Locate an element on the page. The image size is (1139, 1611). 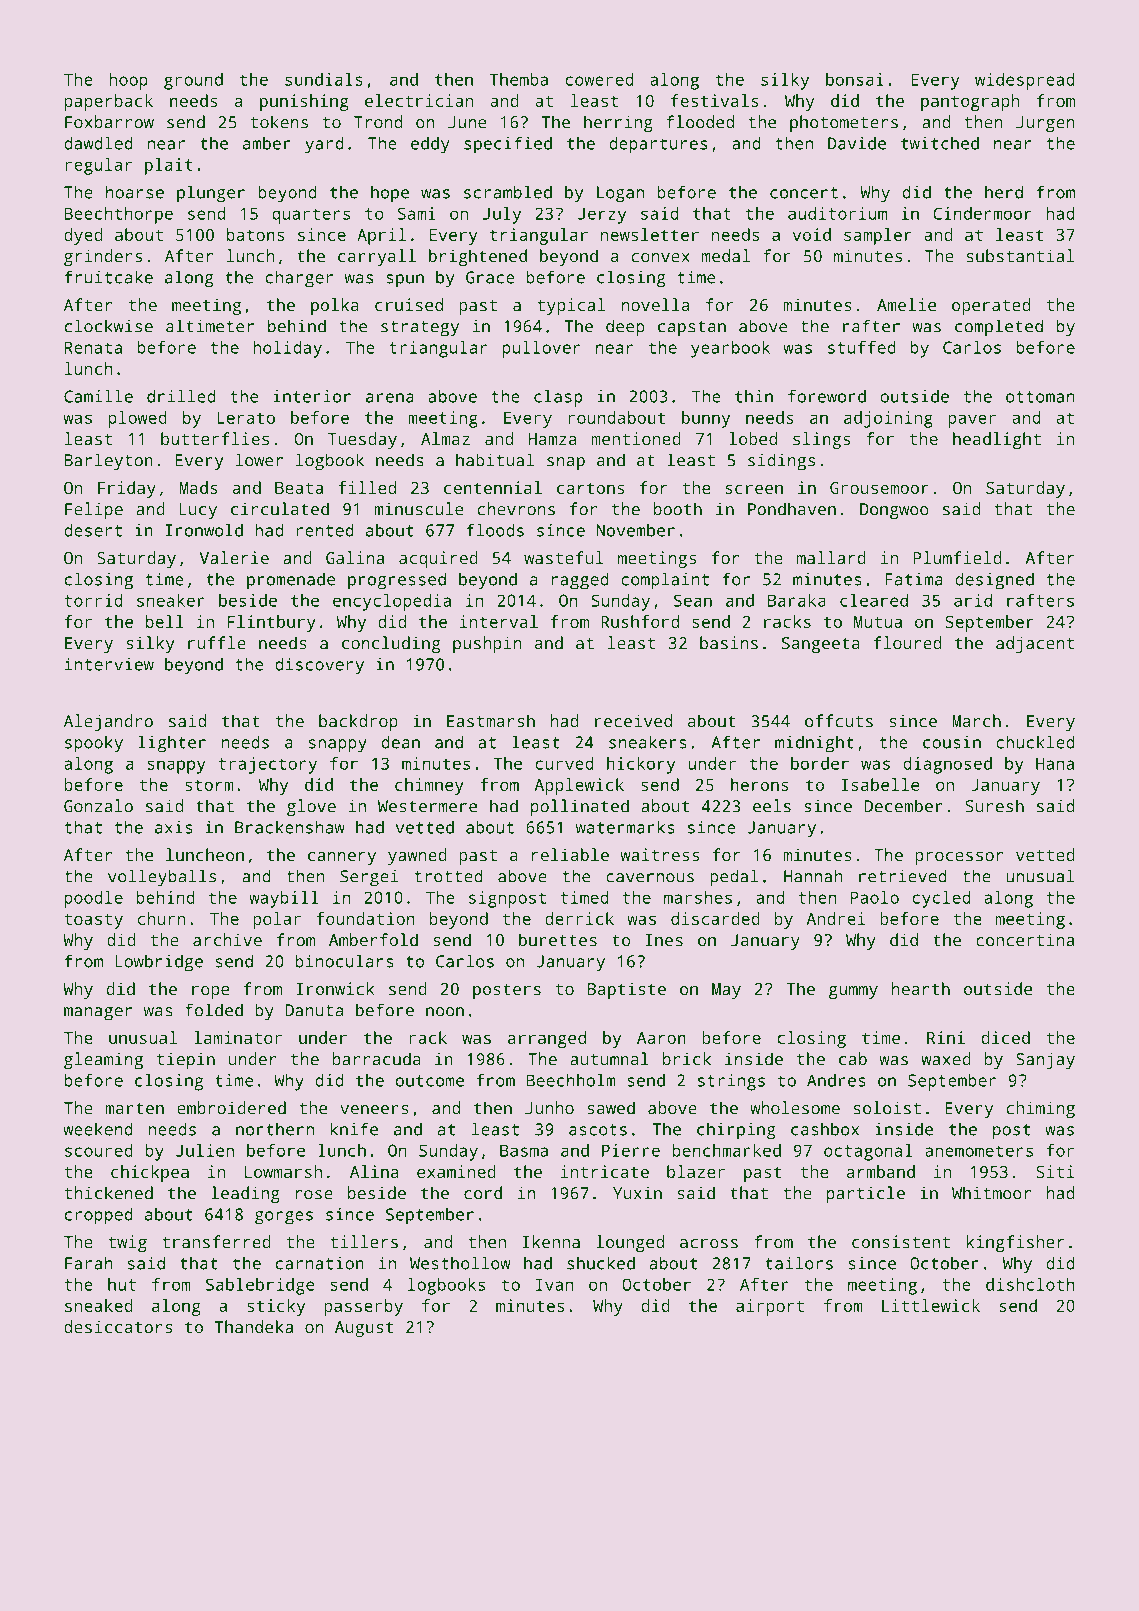
August is located at coordinates (364, 1329).
